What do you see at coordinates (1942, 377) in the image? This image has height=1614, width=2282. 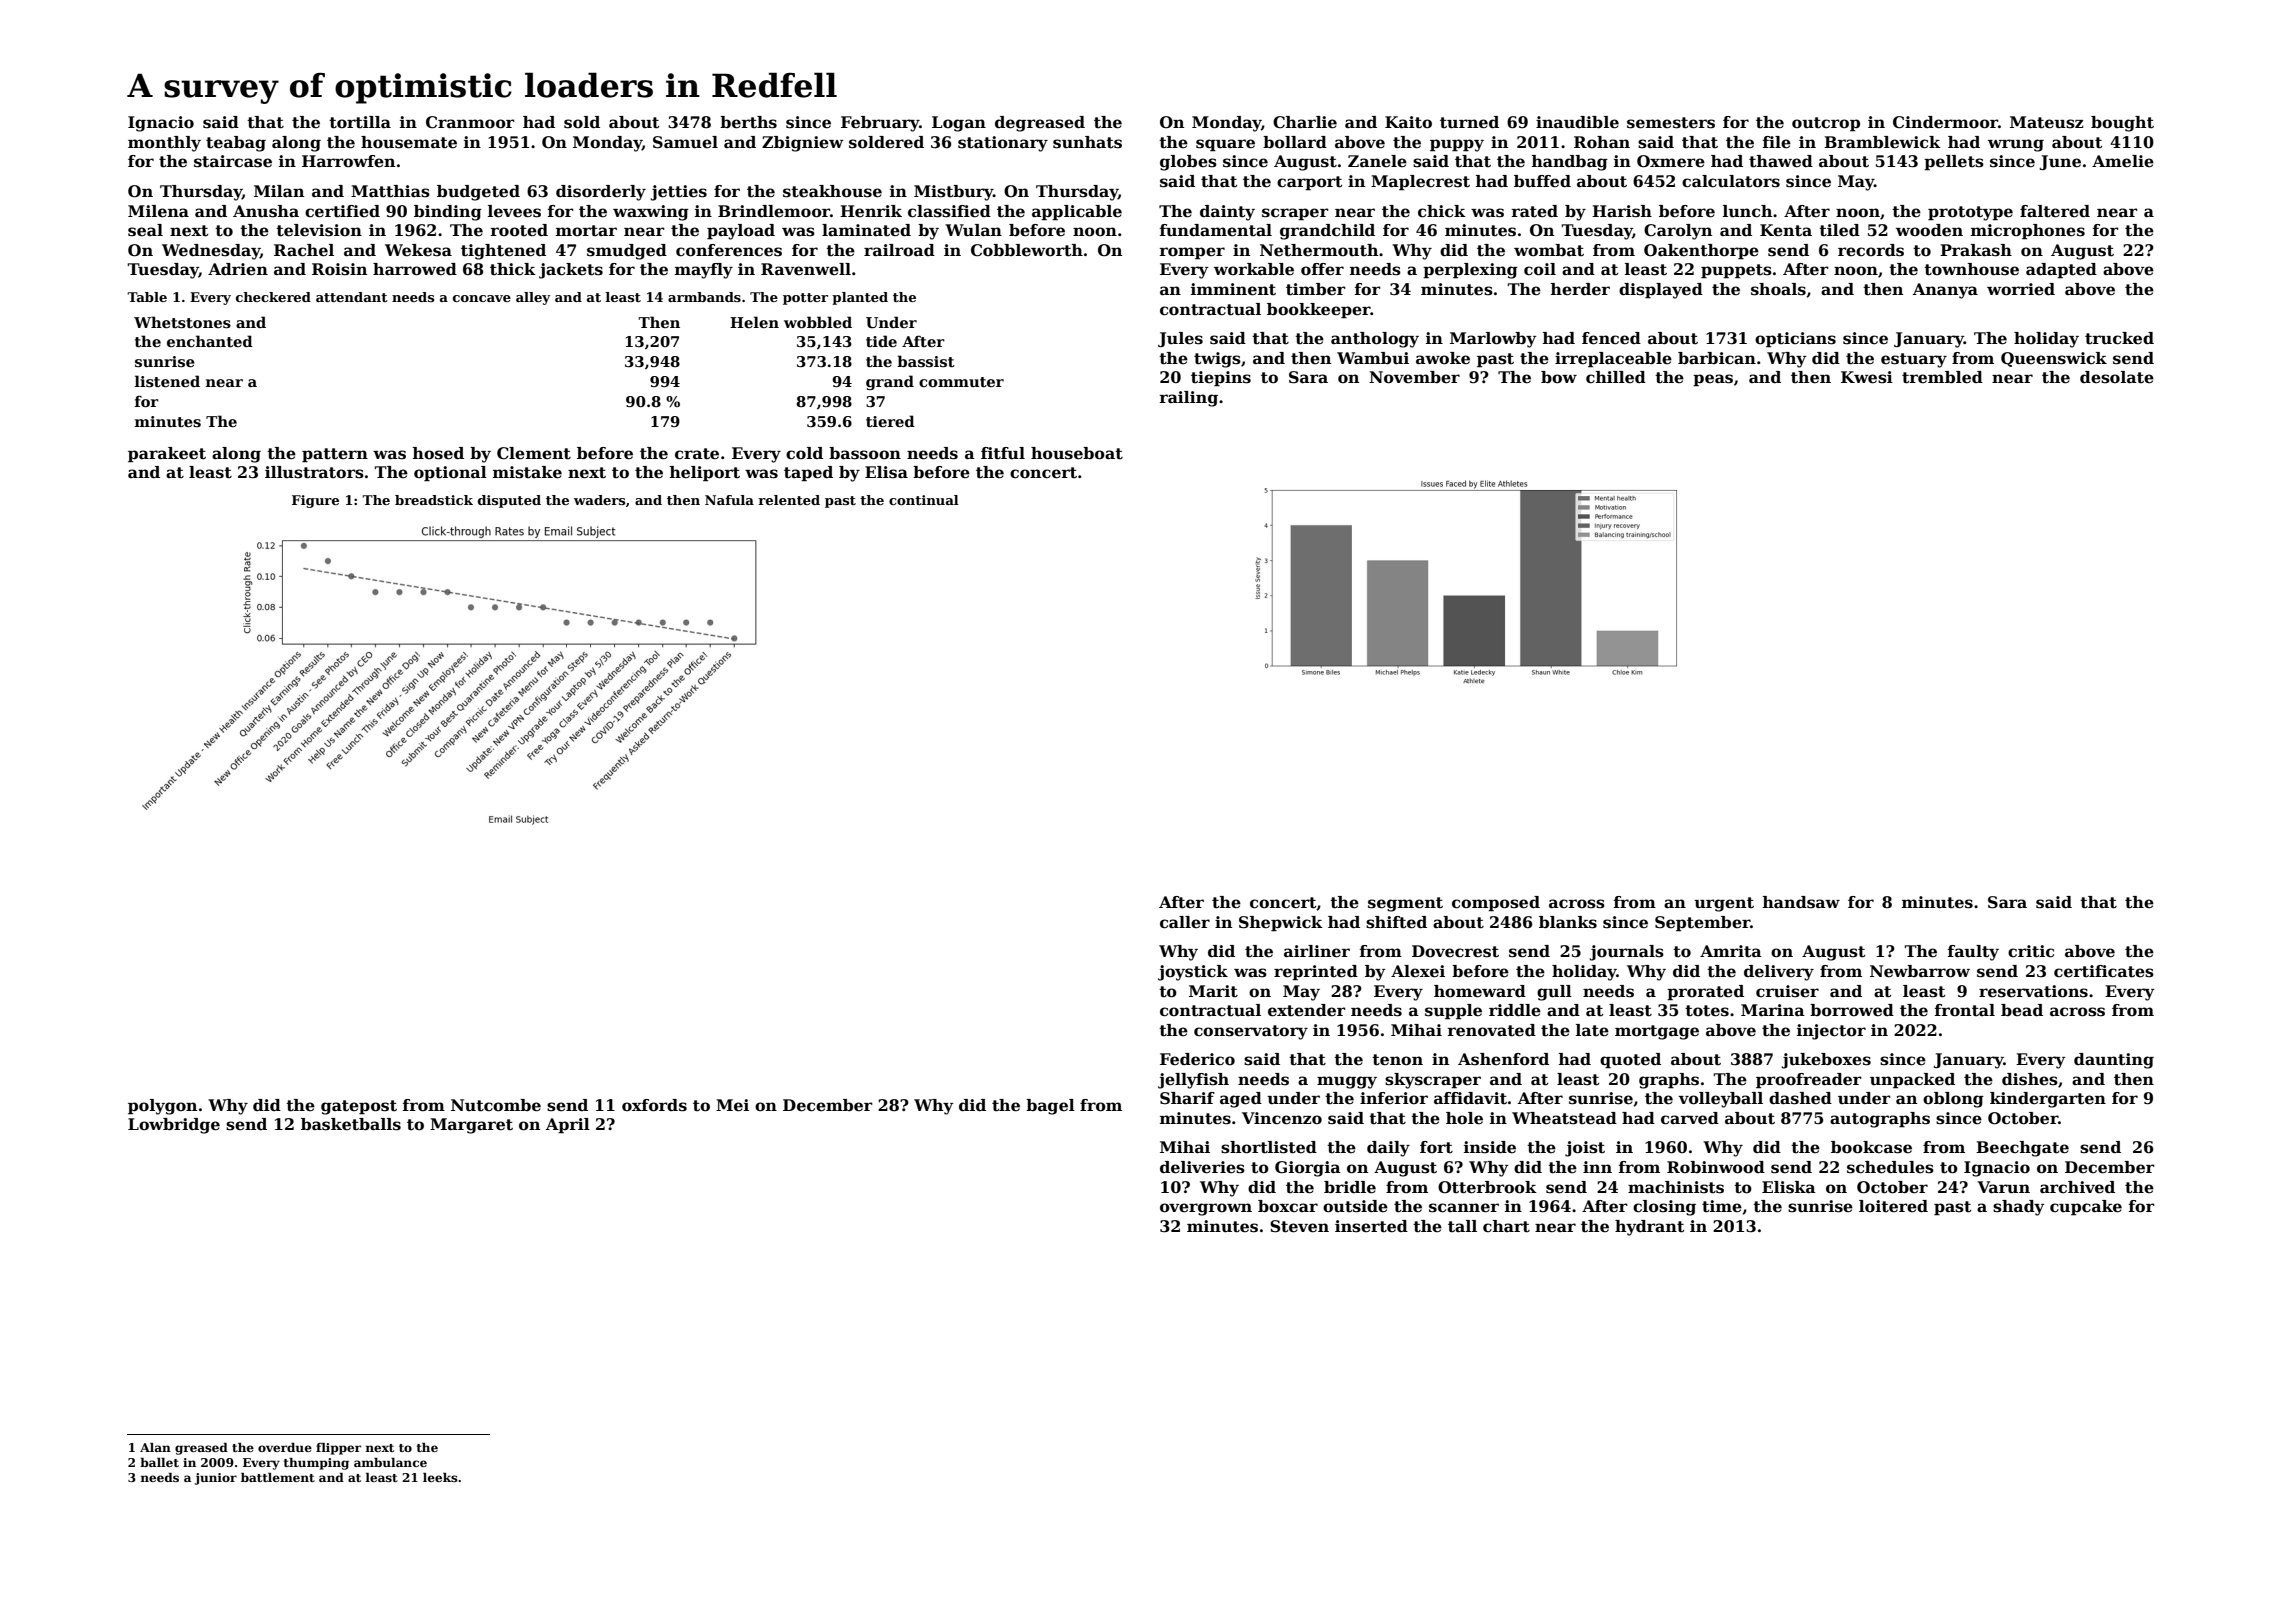 I see `trembled` at bounding box center [1942, 377].
